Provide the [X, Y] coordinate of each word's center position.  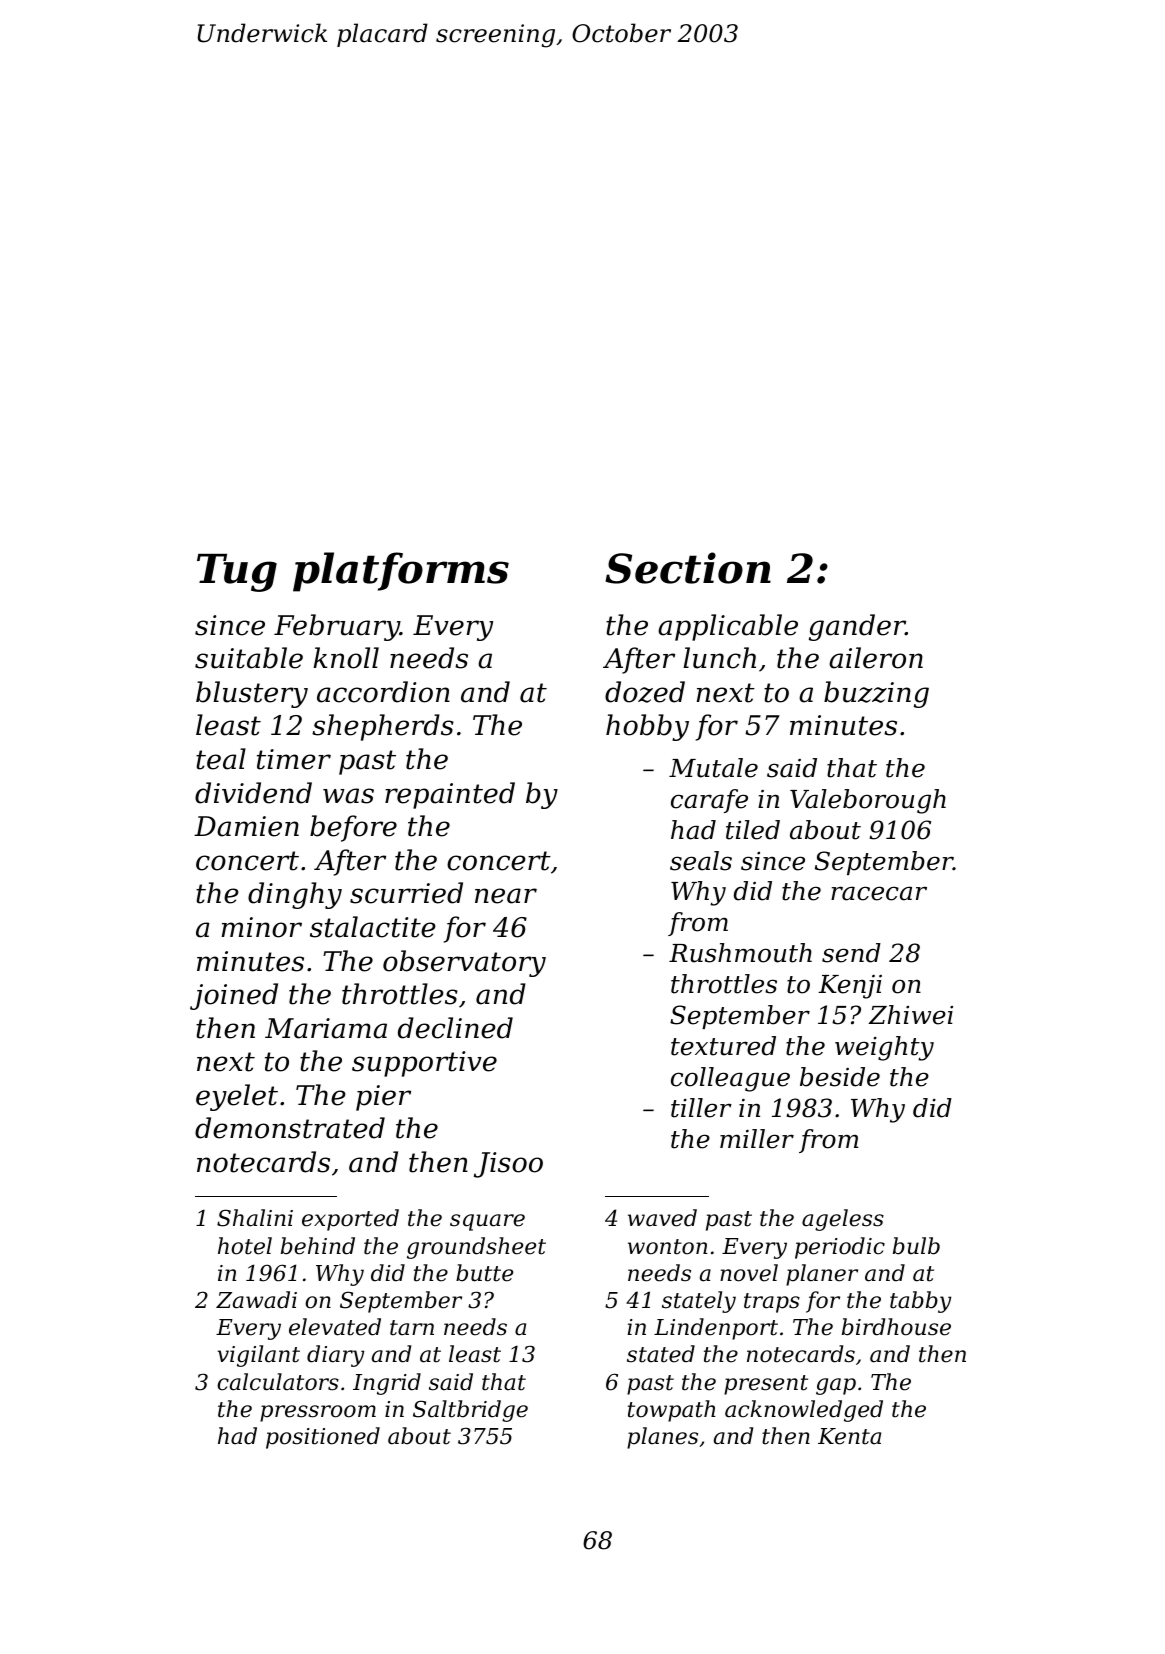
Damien [246, 826]
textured [723, 1046]
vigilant [258, 1356]
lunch [719, 658]
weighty [884, 1048]
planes [662, 1438]
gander [857, 627]
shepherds [383, 727]
